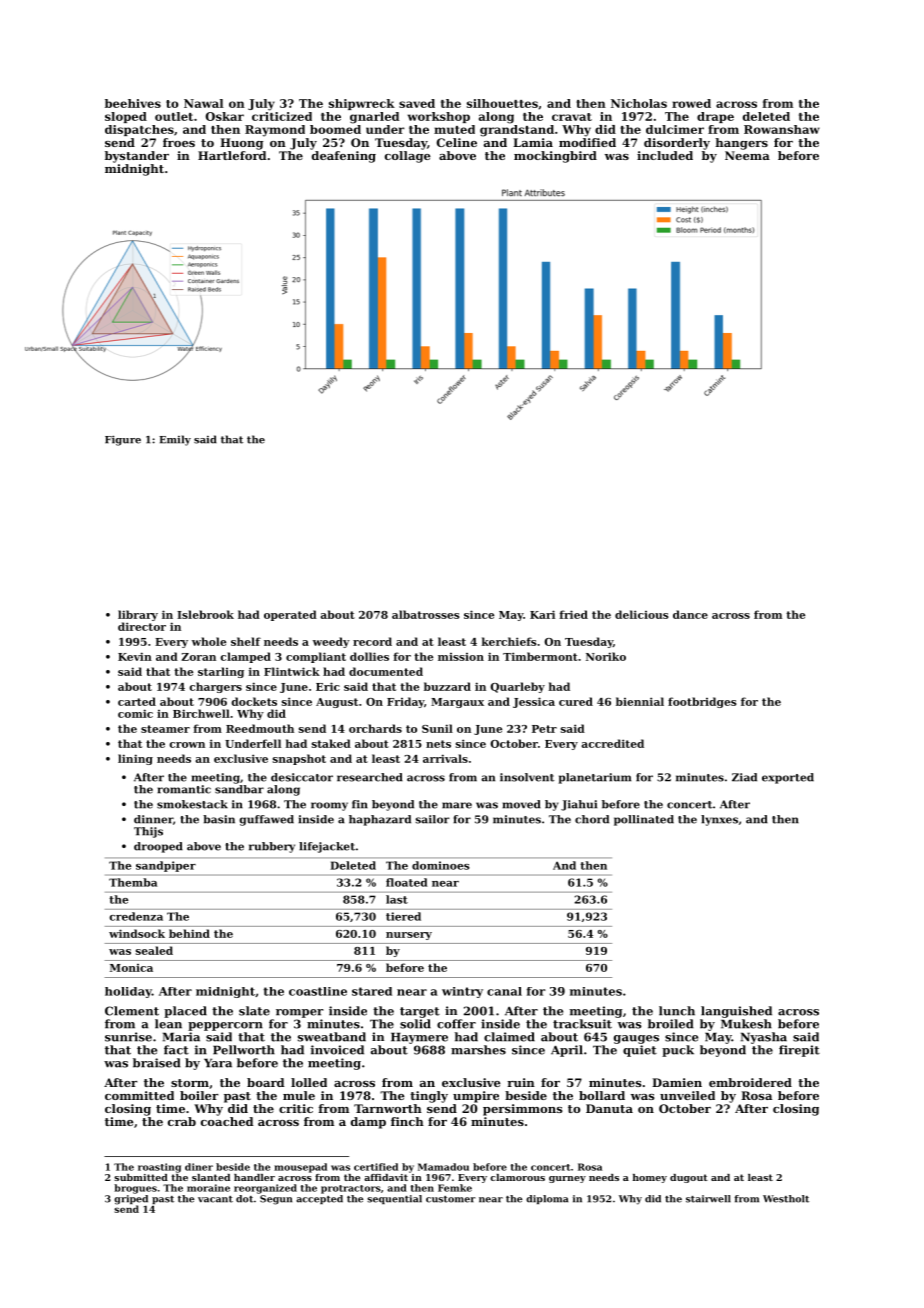 This page has width=924, height=1308. What do you see at coordinates (788, 778) in the page?
I see `exported` at bounding box center [788, 778].
